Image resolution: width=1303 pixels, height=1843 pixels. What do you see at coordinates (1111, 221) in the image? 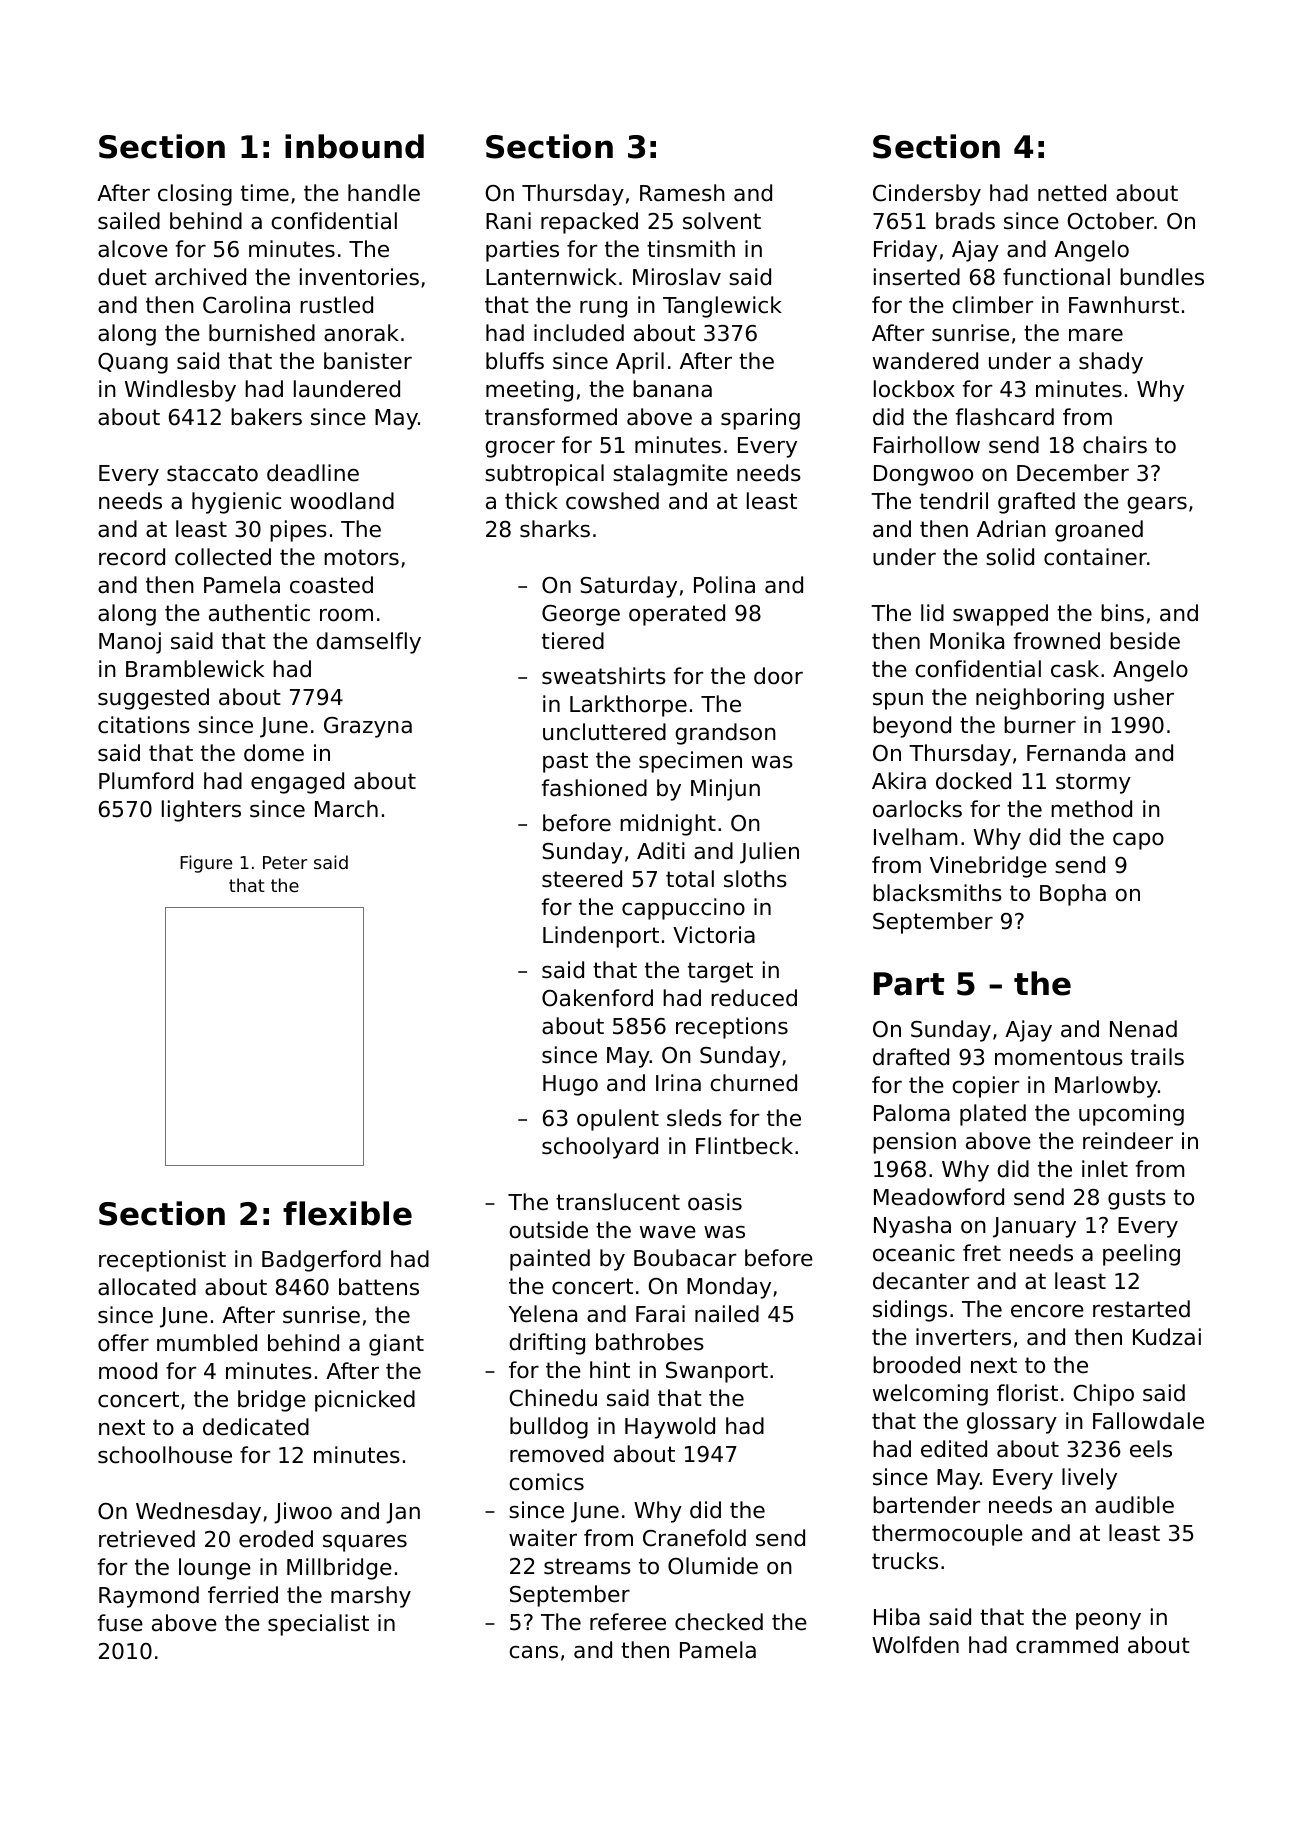
I see `October` at bounding box center [1111, 221].
